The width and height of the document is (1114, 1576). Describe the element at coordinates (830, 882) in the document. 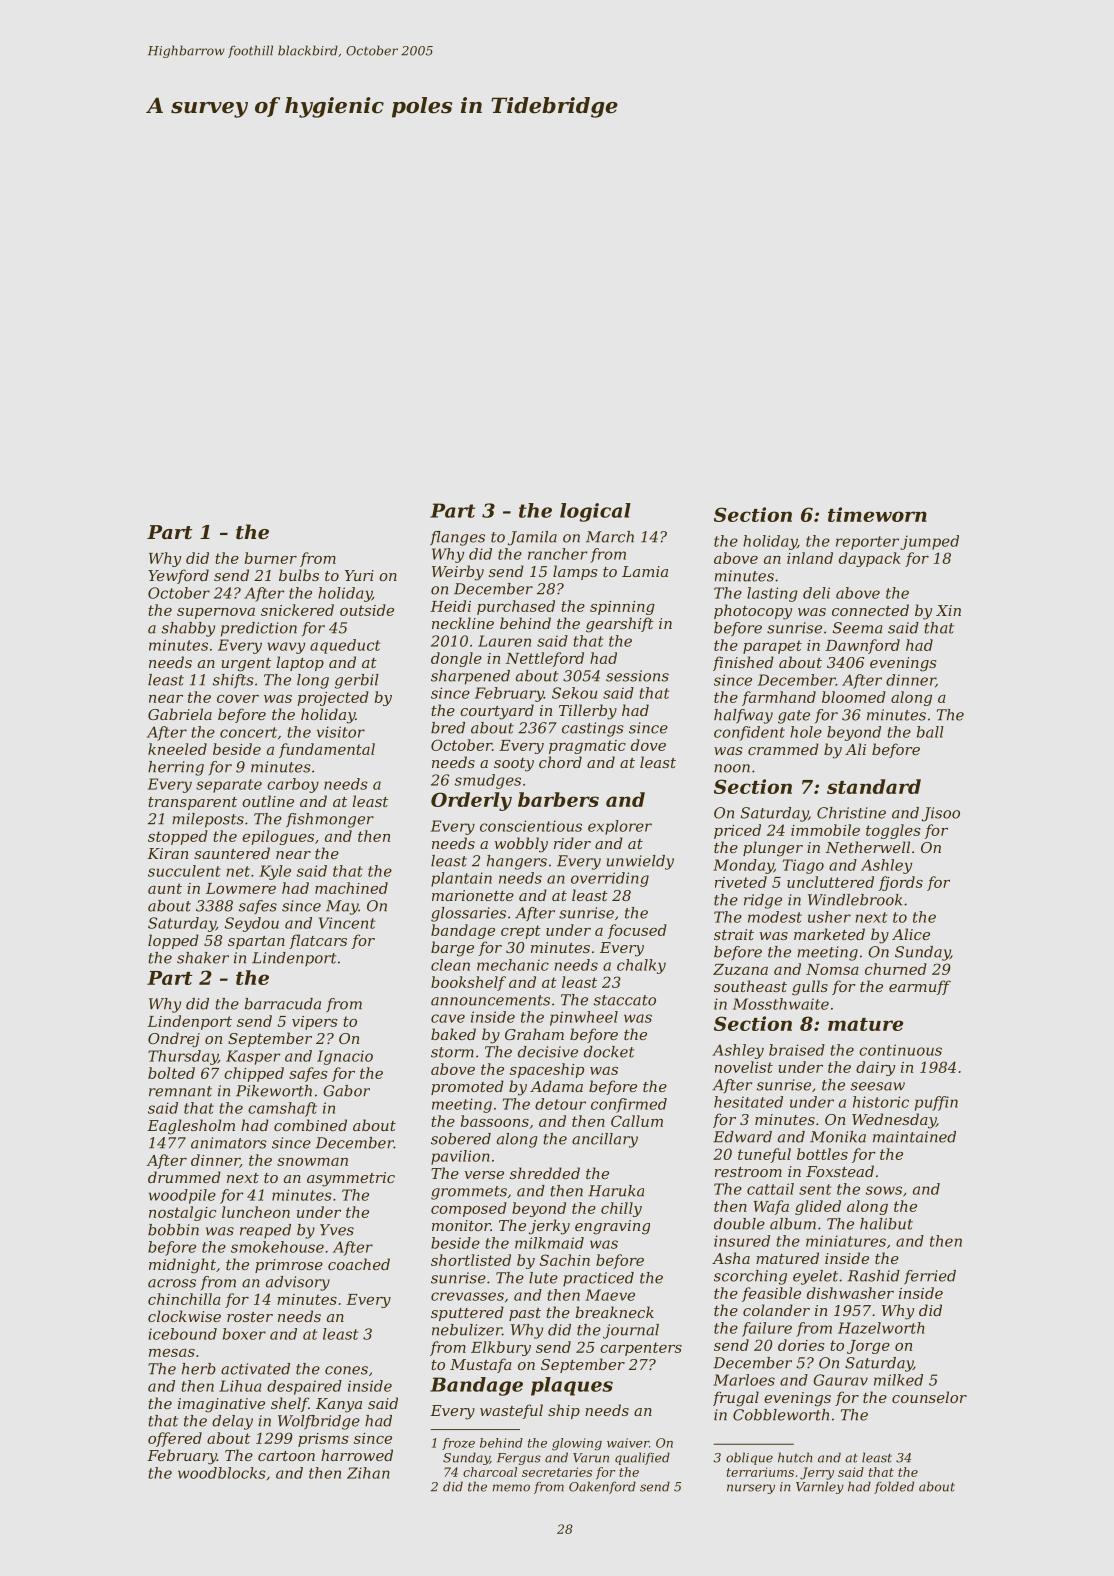

I see `uncluttered` at that location.
